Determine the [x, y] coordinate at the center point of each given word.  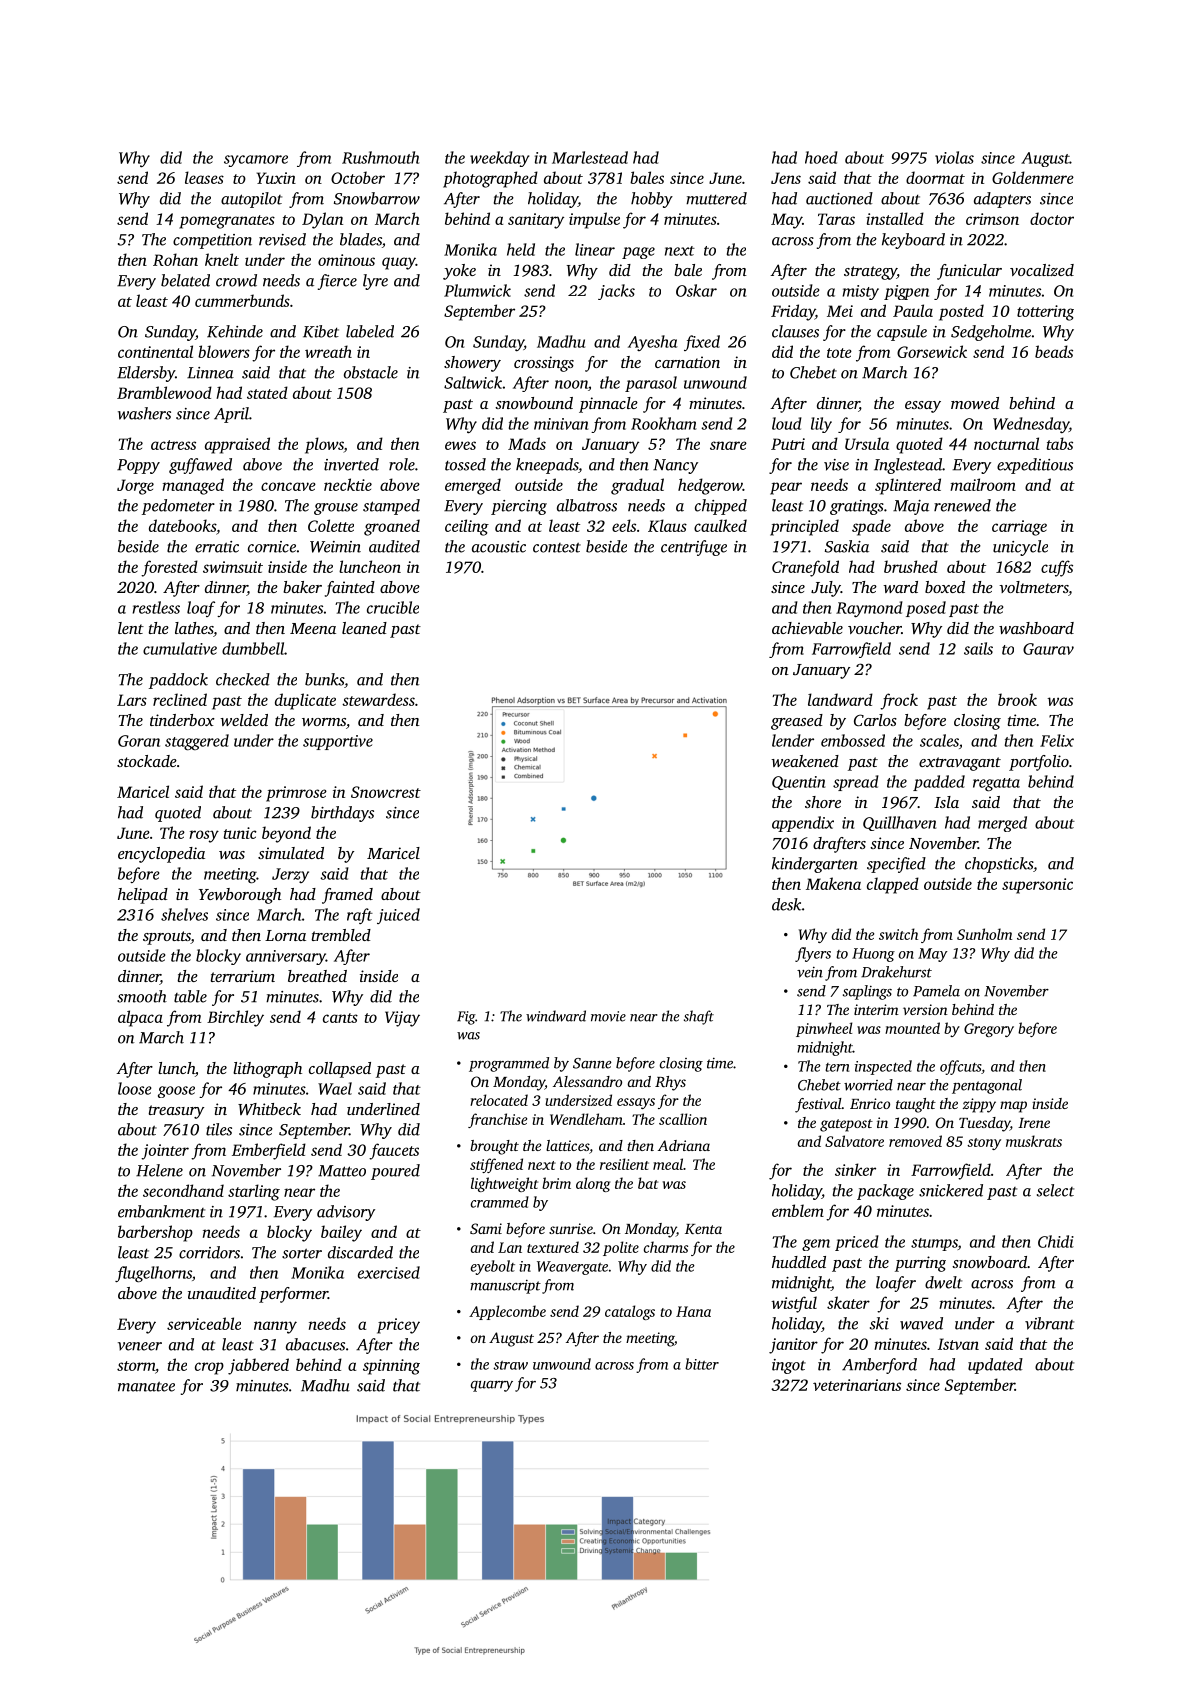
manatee [146, 1387]
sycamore [256, 161]
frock [899, 701]
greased [797, 722]
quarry [492, 1386]
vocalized [1042, 270]
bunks [324, 679]
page [638, 253]
